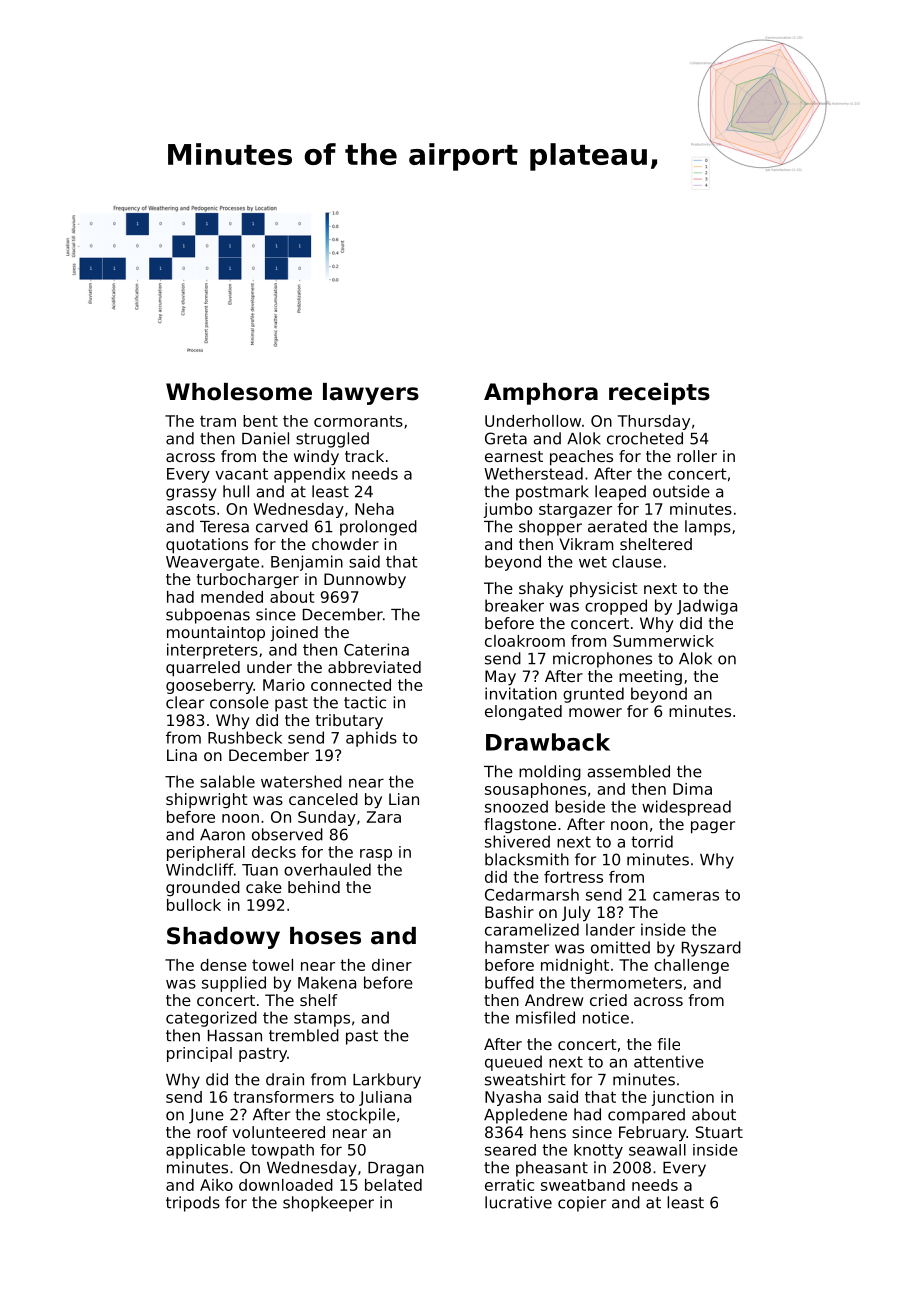 This page has width=909, height=1290. I want to click on applicable, so click(205, 1151).
